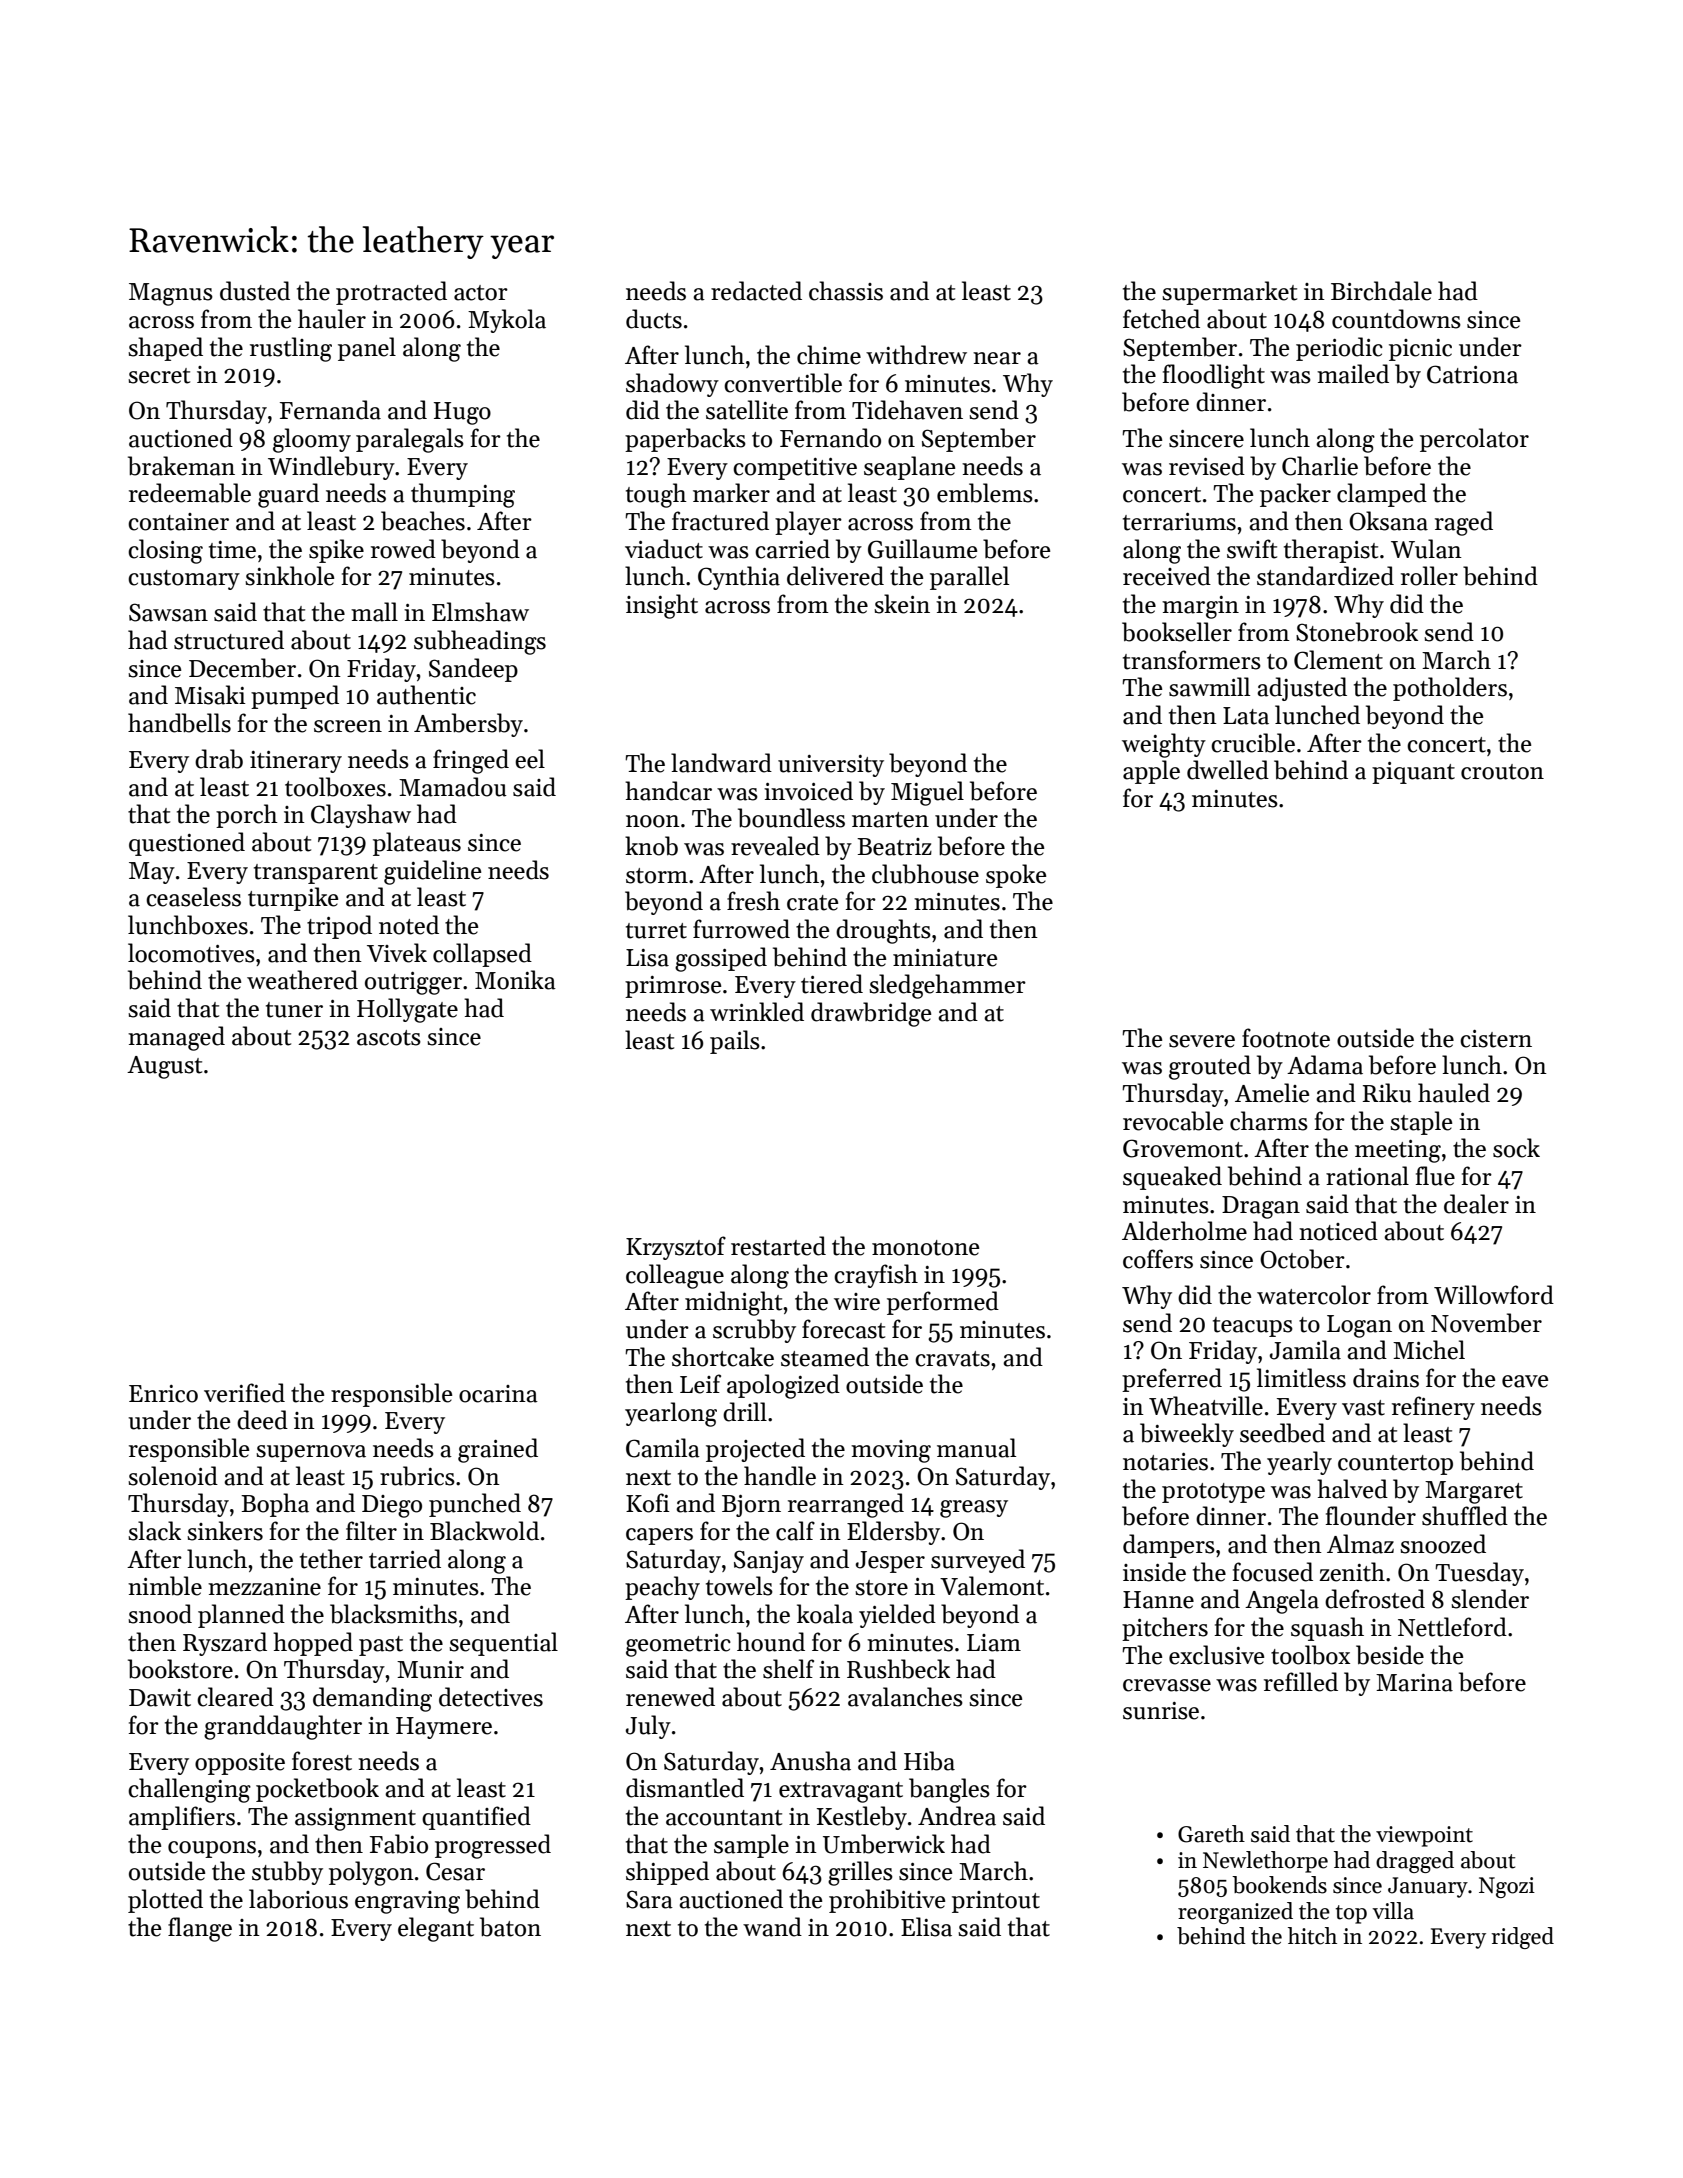  I want to click on Birchdale, so click(1381, 291).
